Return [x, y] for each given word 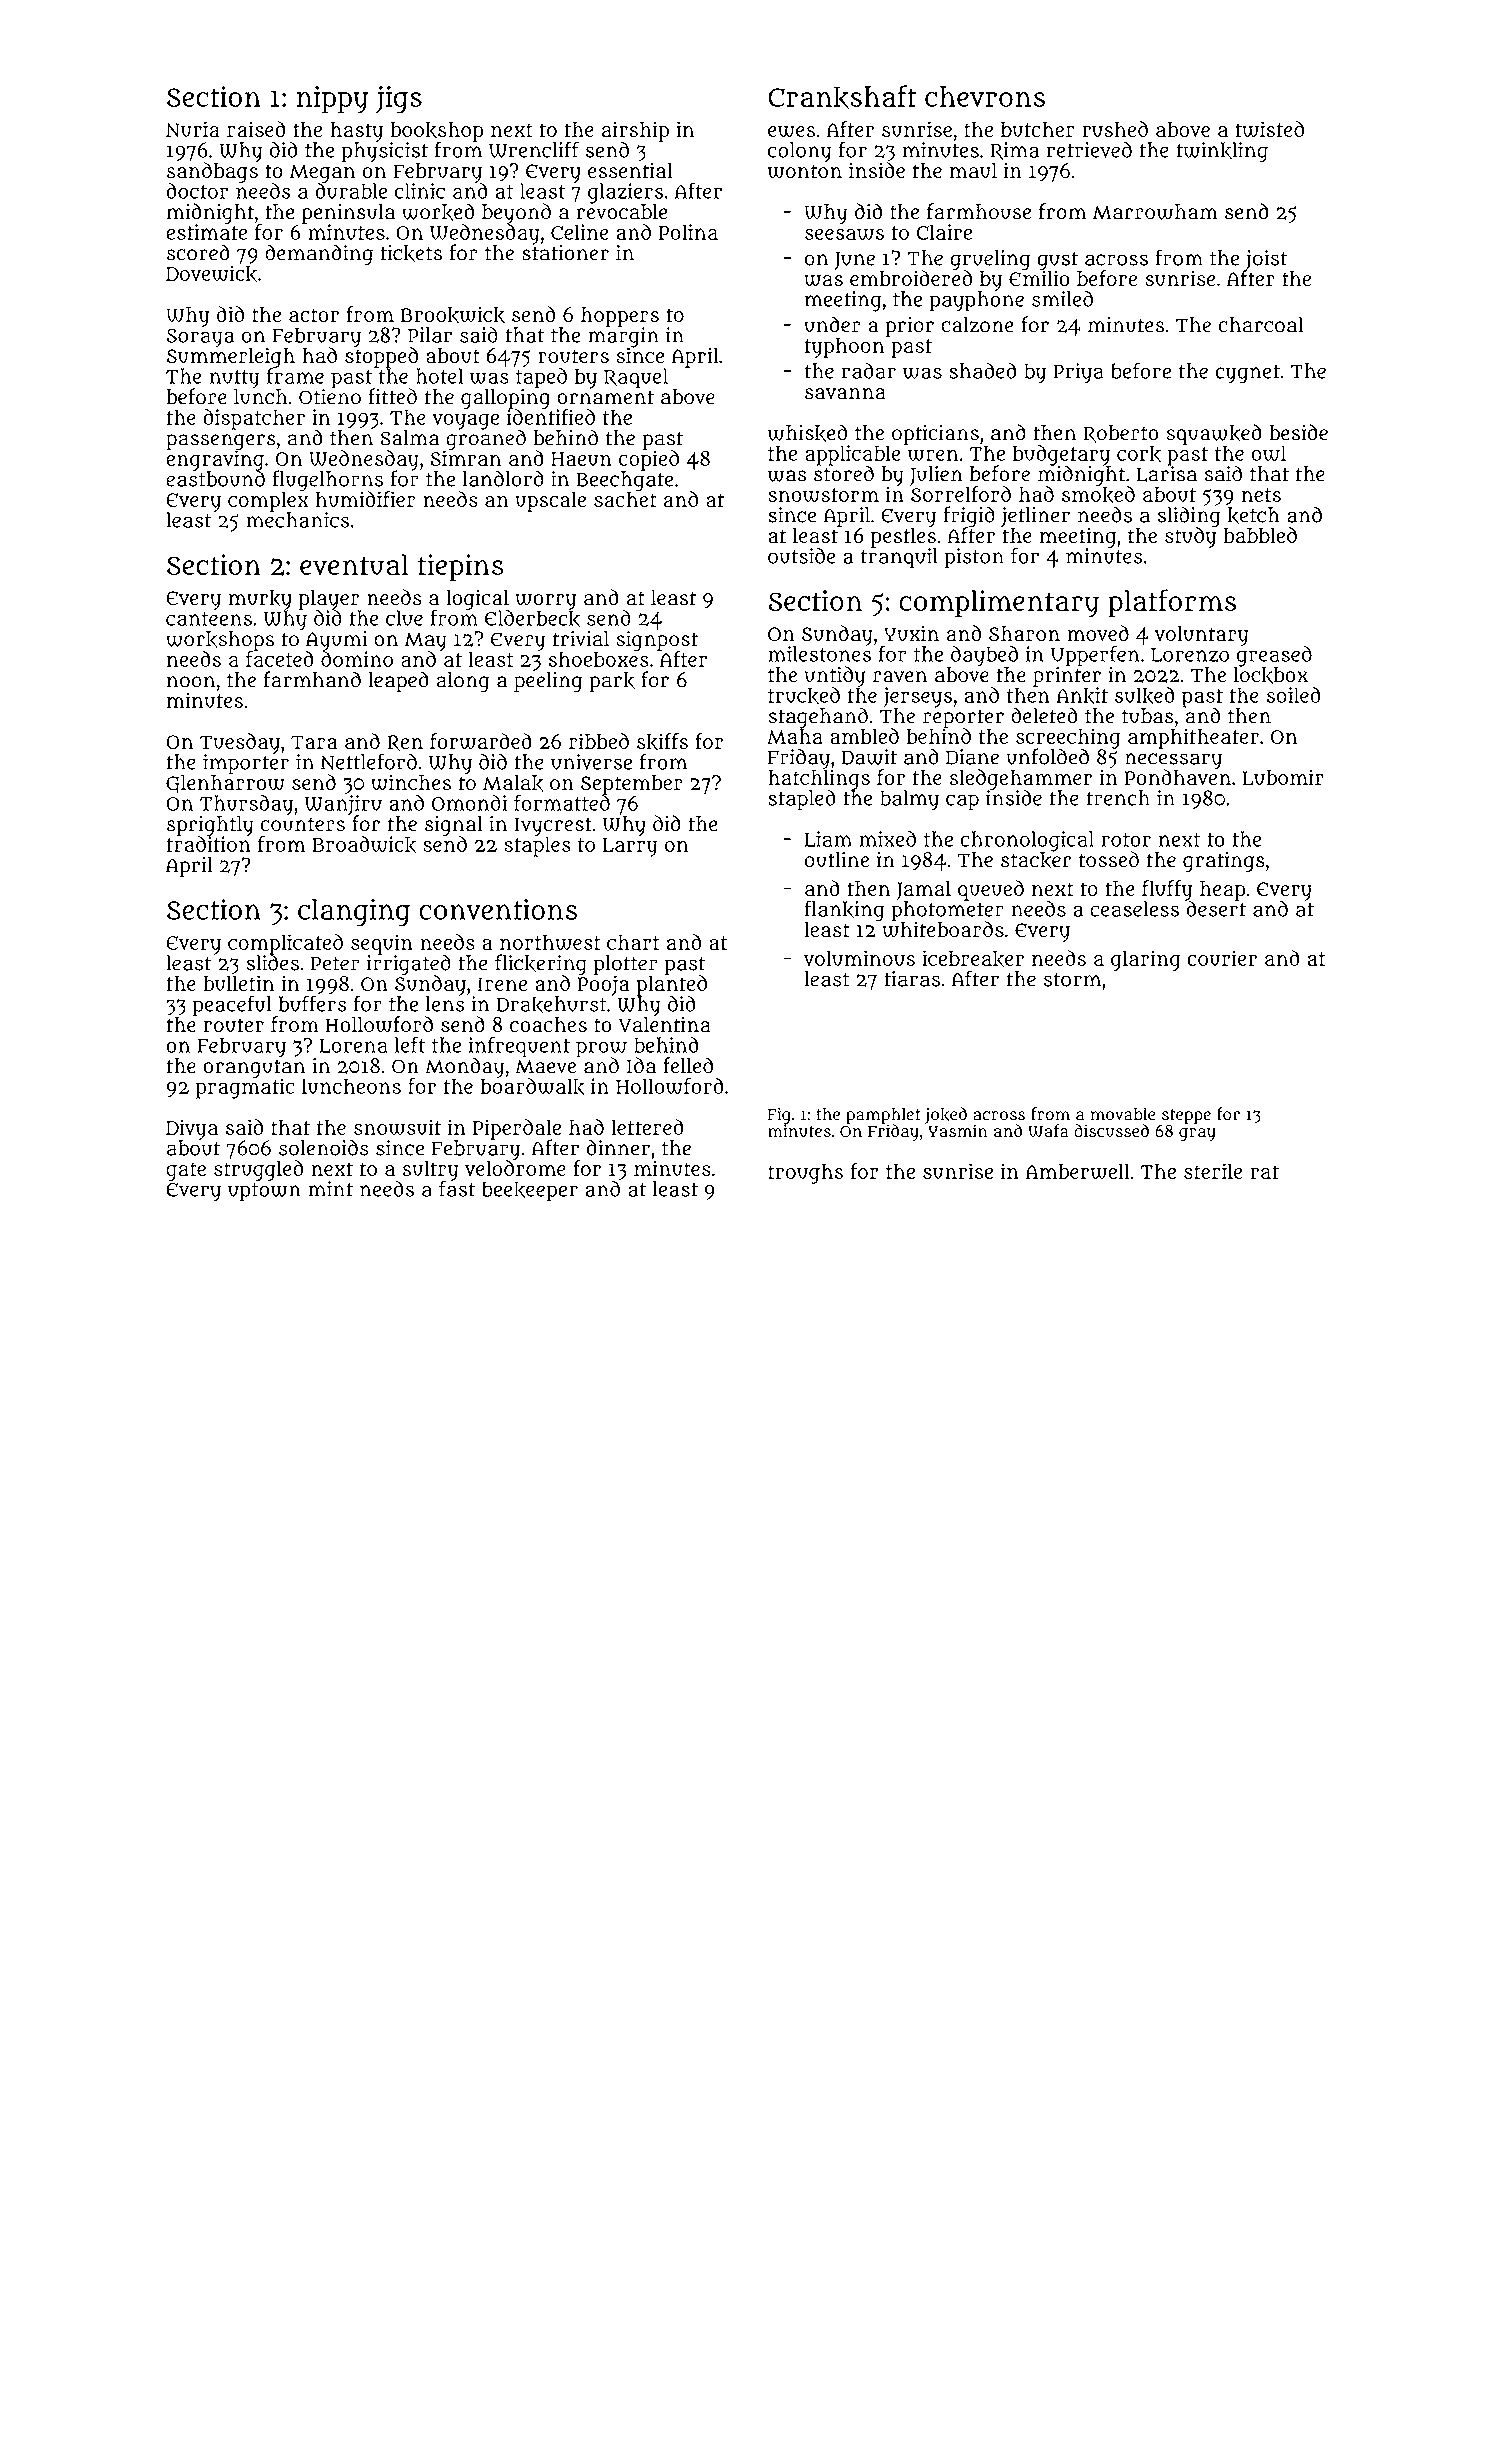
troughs [805, 1173]
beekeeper [530, 1191]
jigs [399, 100]
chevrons [985, 96]
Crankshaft [842, 97]
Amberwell [1077, 1171]
